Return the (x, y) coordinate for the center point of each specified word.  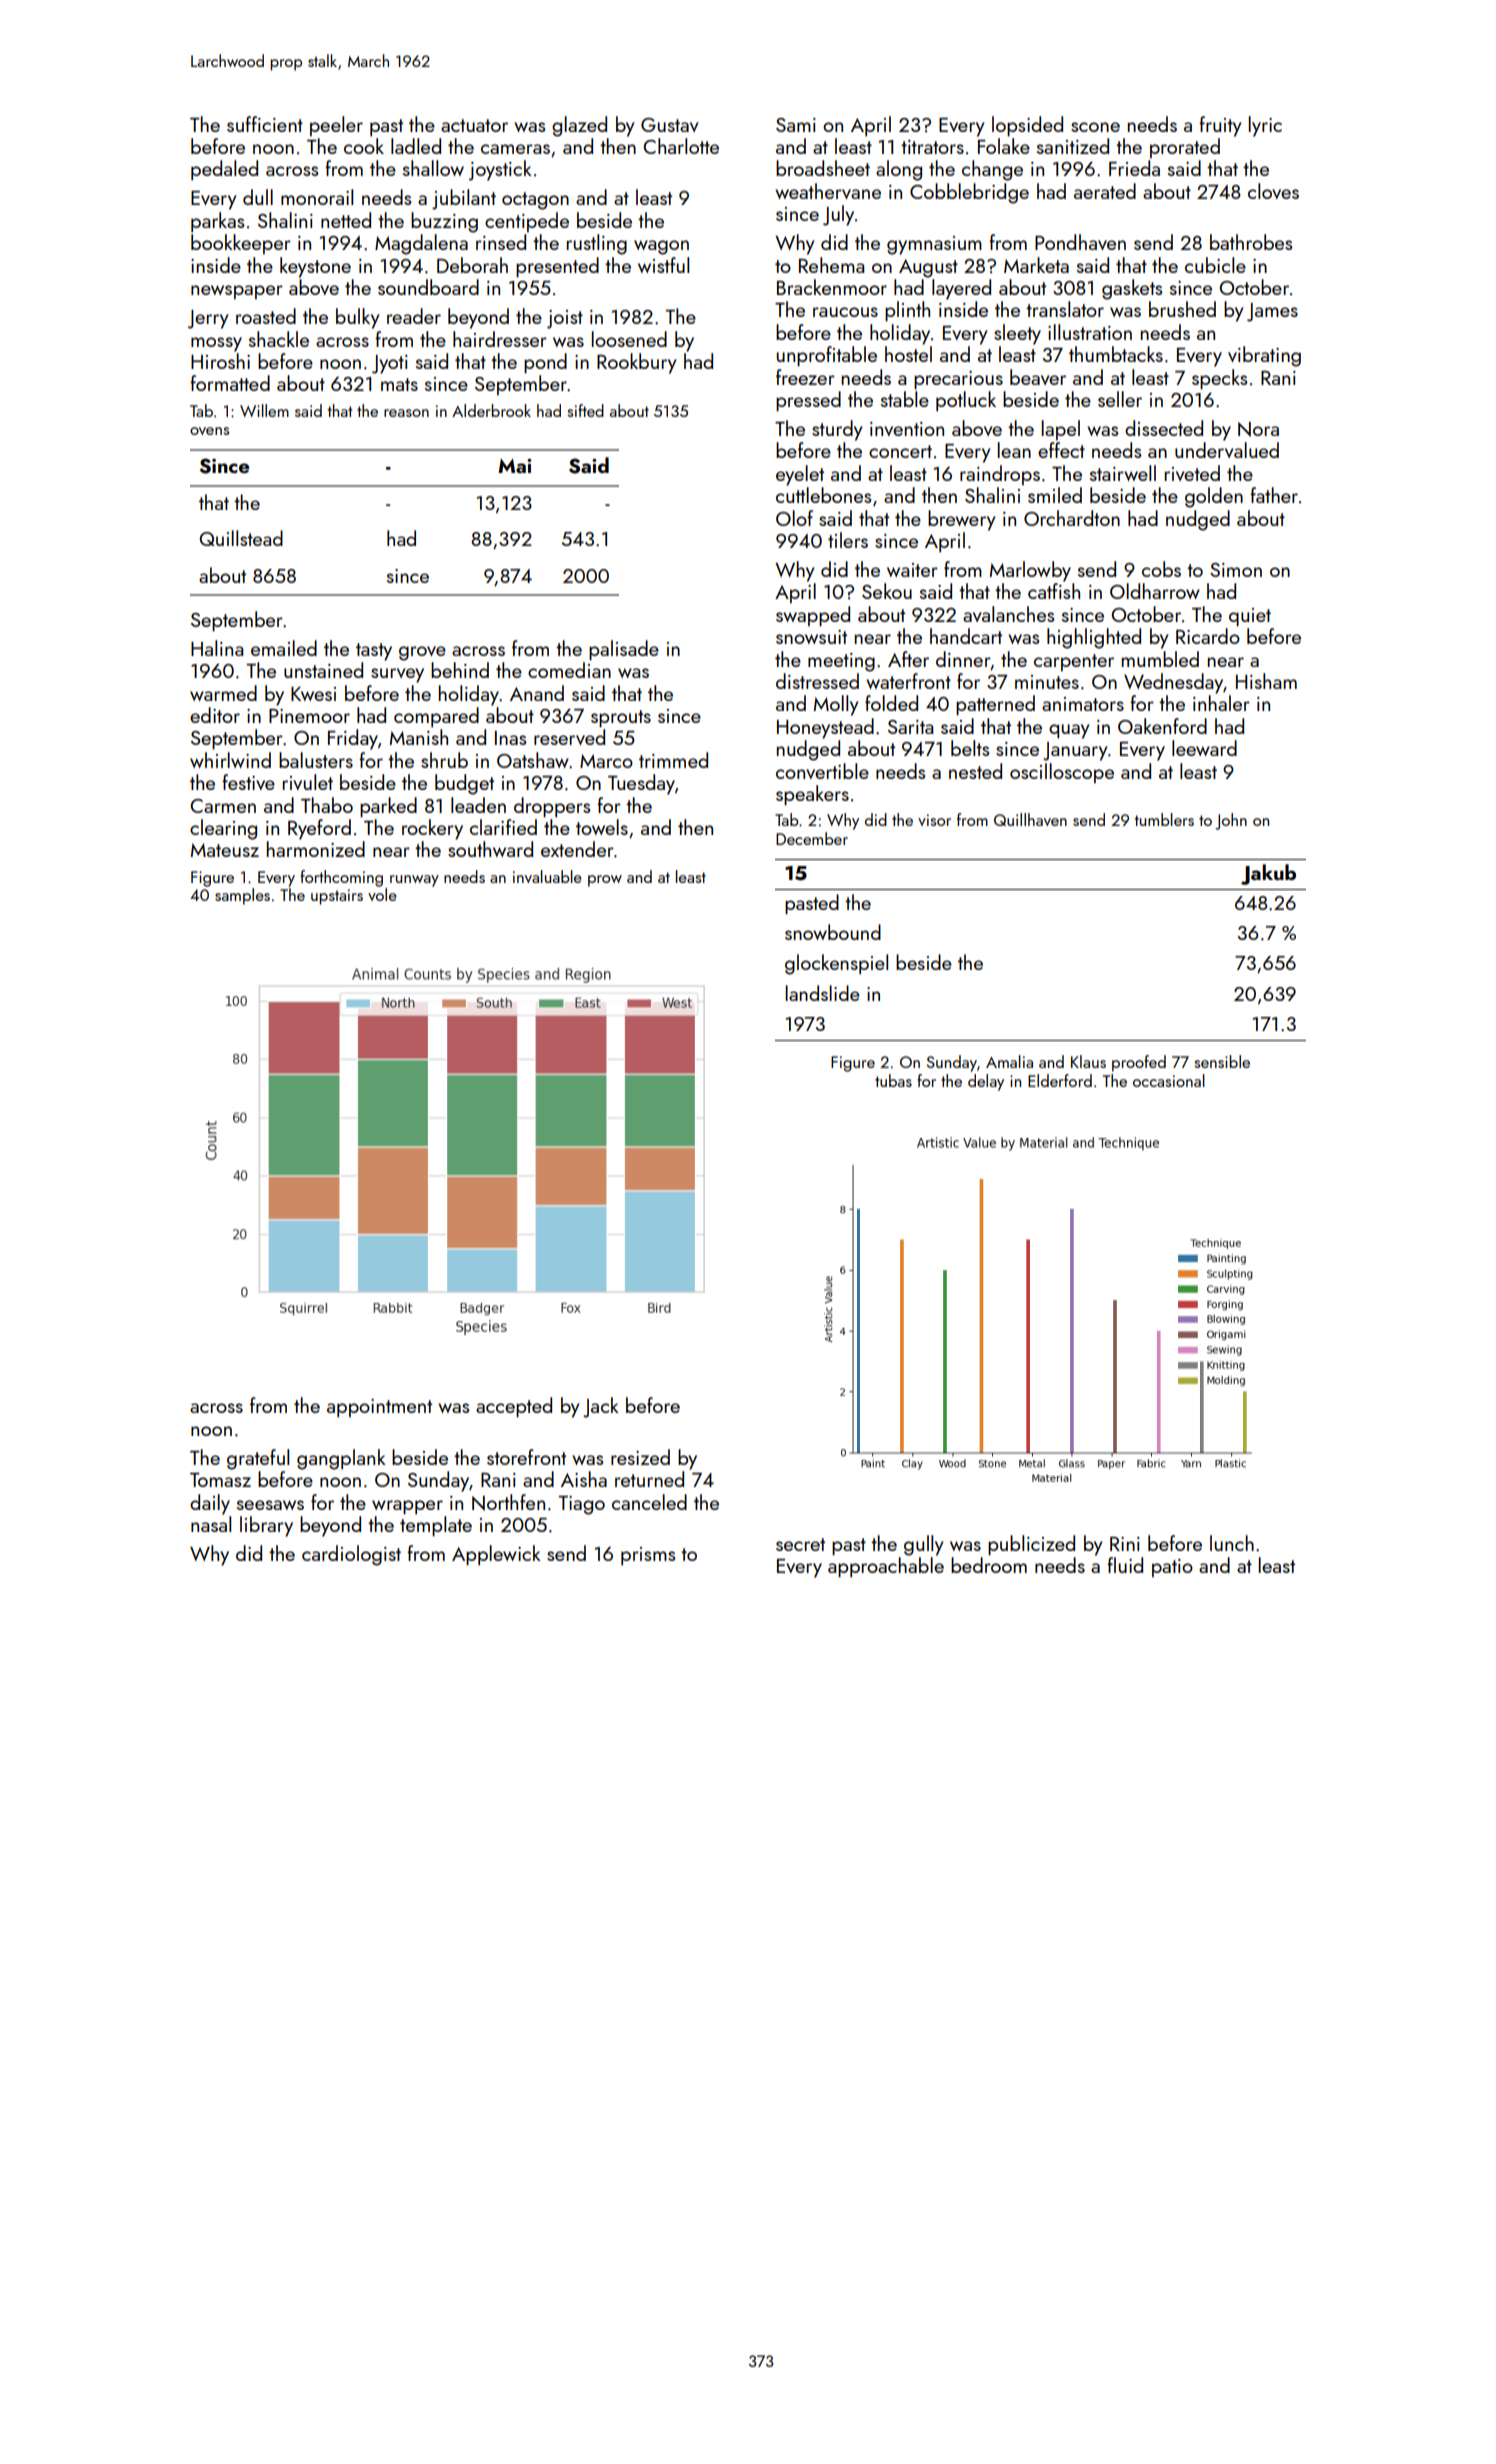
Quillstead (241, 538)
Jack (601, 1407)
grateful (258, 1459)
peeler (336, 126)
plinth (907, 311)
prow (605, 881)
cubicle (1215, 265)
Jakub (1268, 874)
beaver (1038, 377)
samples (242, 896)
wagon (661, 247)
